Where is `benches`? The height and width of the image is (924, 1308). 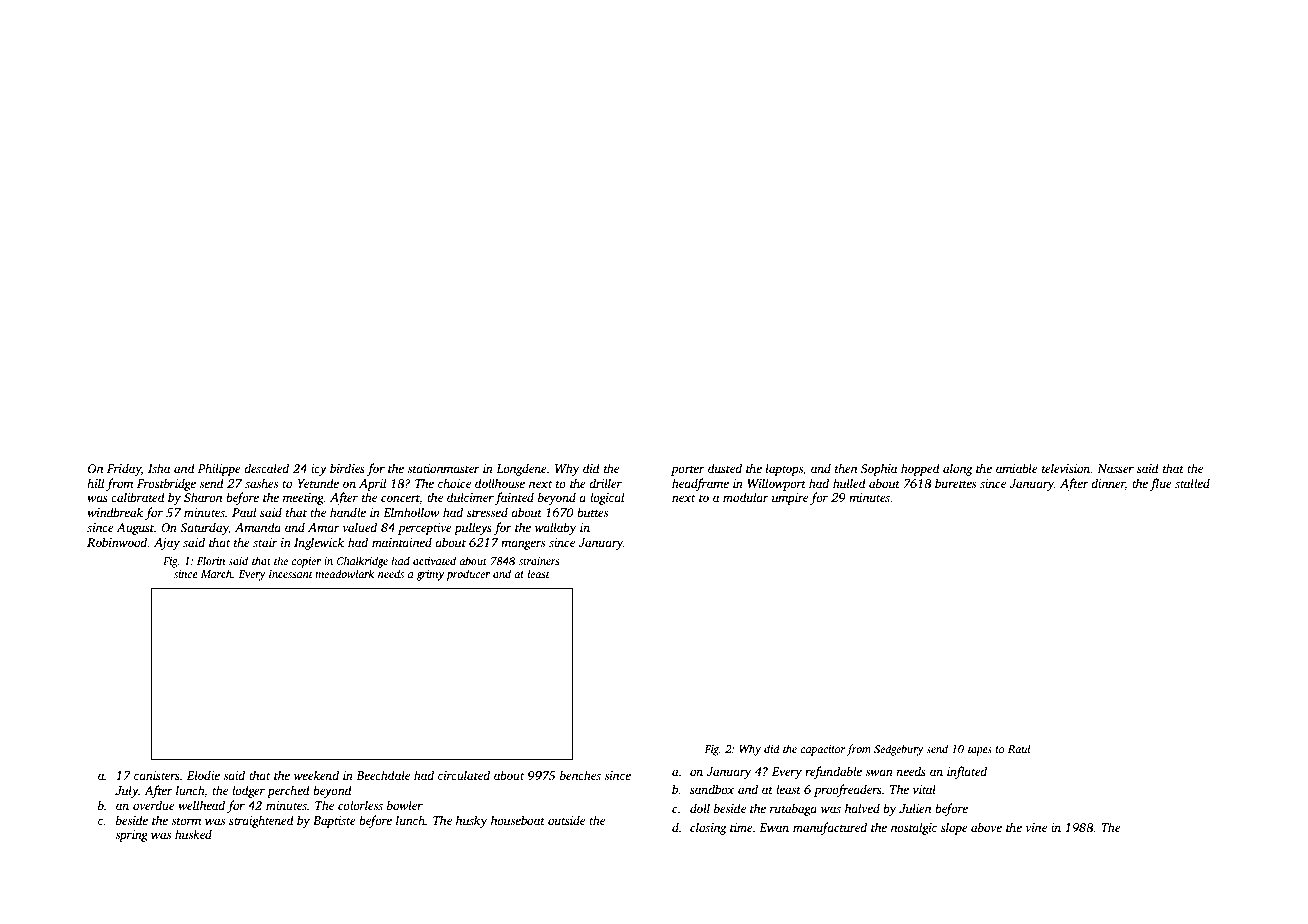 benches is located at coordinates (580, 775).
